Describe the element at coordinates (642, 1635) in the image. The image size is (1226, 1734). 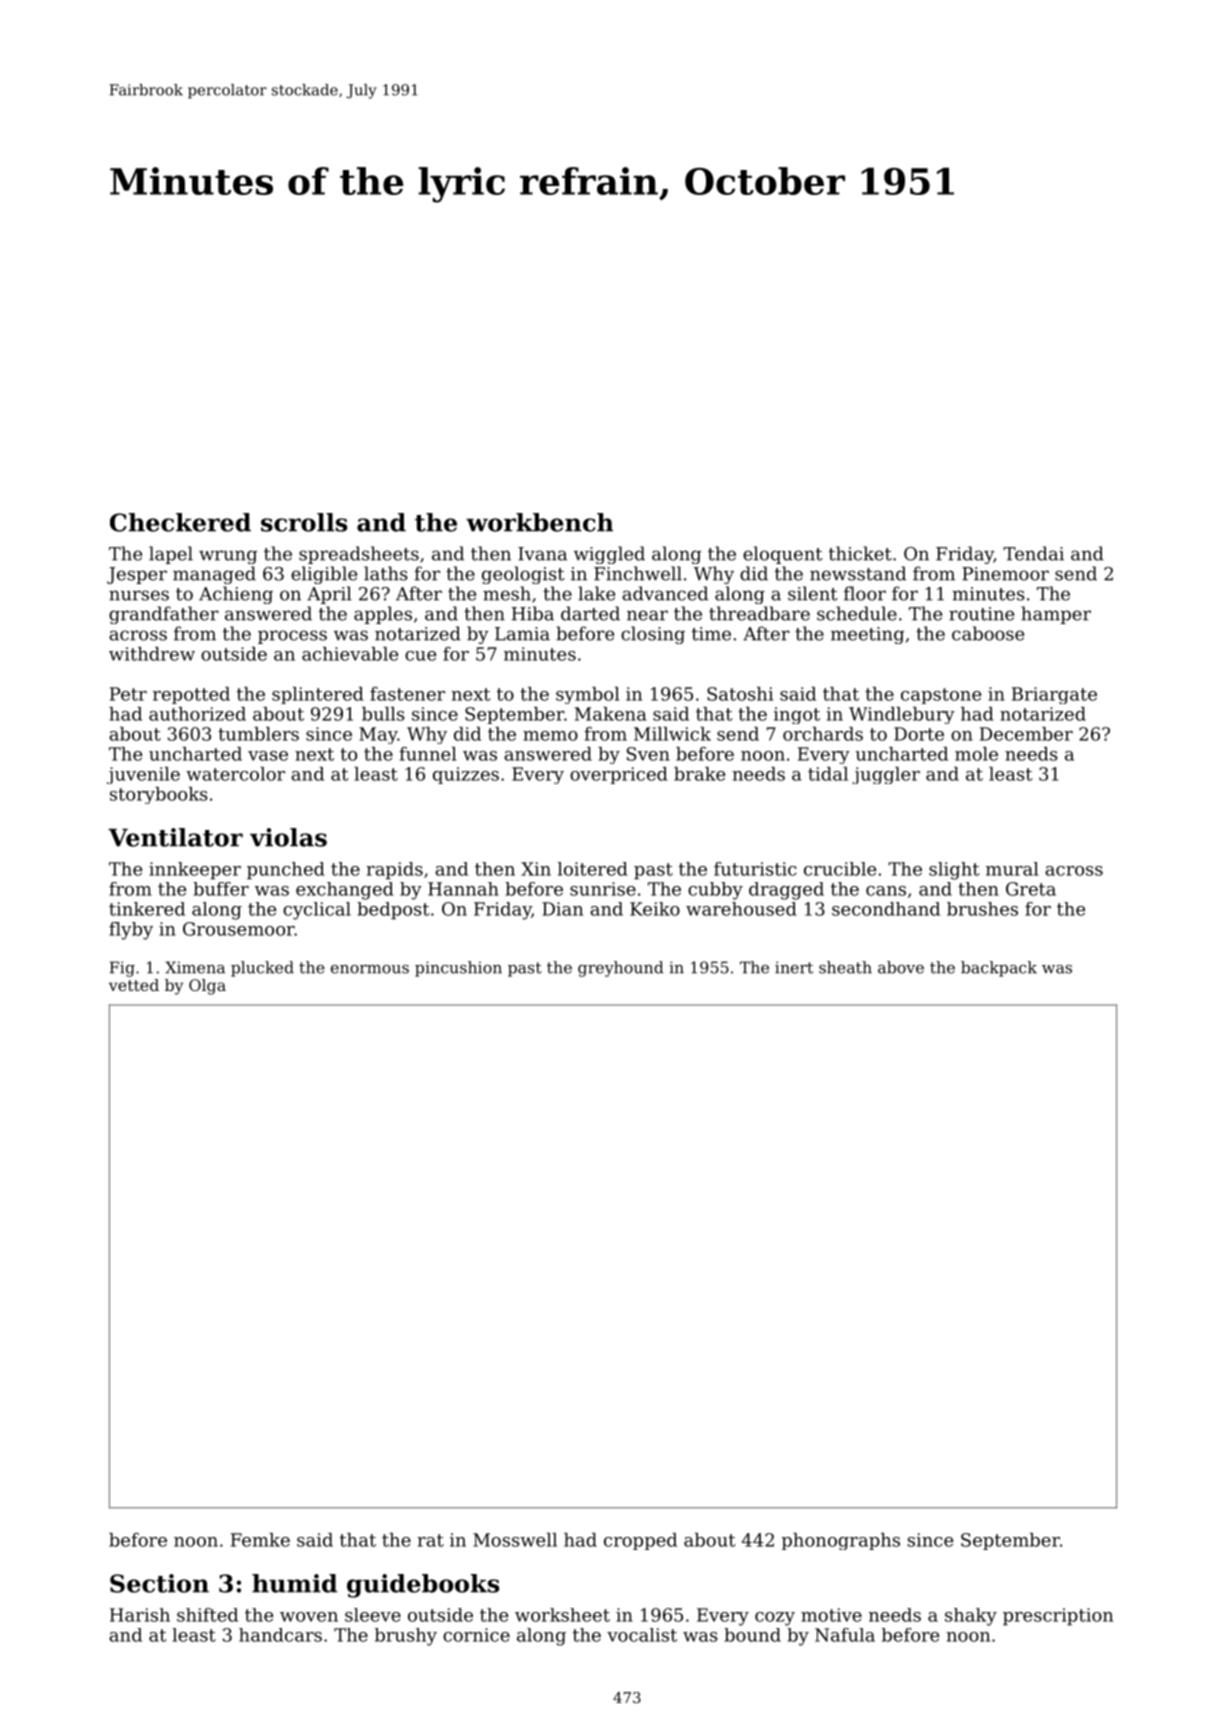
I see `vocalist` at that location.
